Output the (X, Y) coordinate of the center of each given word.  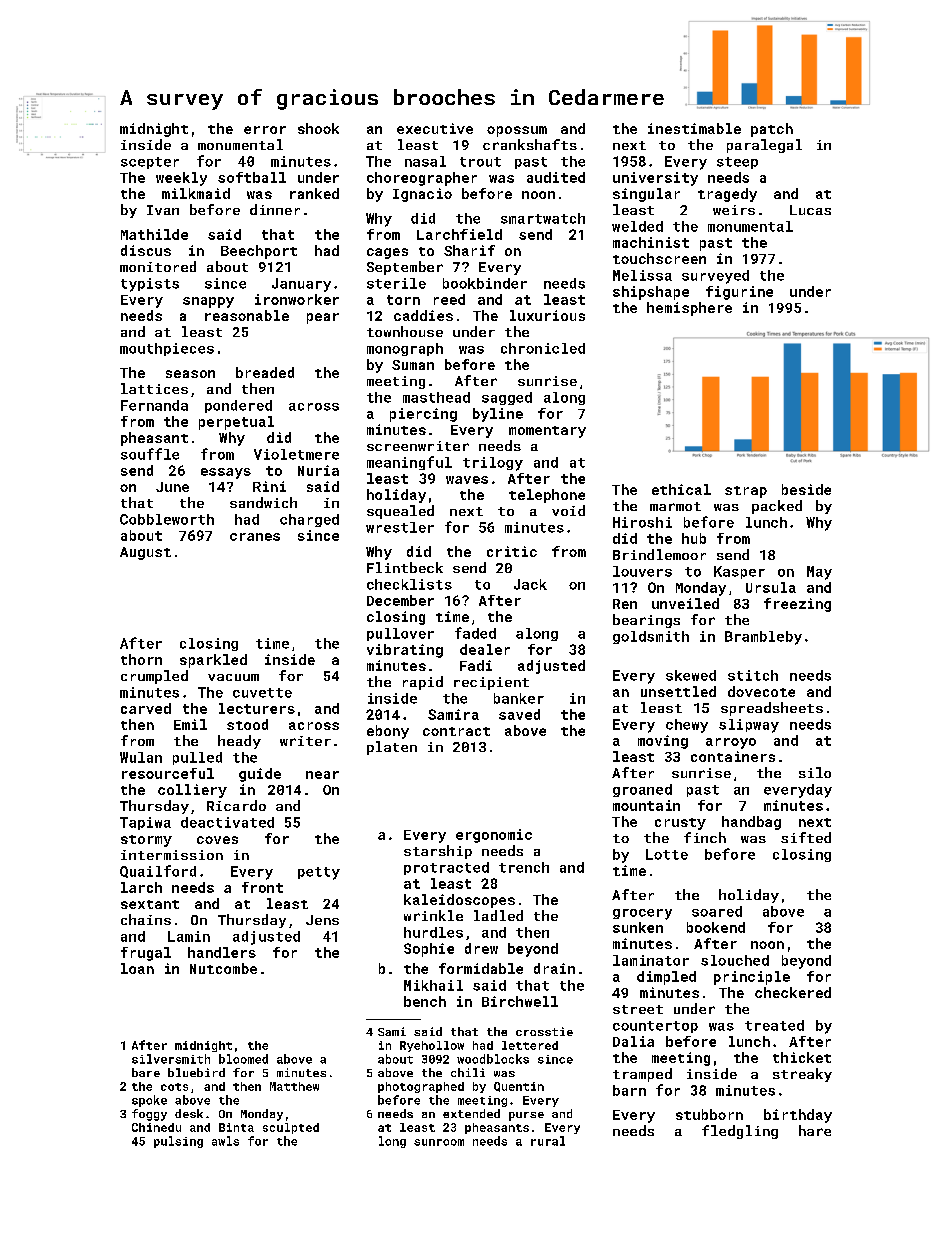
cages (387, 253)
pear (323, 318)
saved (519, 714)
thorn (141, 659)
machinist (651, 242)
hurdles (433, 932)
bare (146, 1072)
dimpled (666, 978)
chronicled (543, 348)
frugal (146, 954)
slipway (749, 726)
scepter (150, 163)
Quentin (519, 1087)
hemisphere (689, 309)
